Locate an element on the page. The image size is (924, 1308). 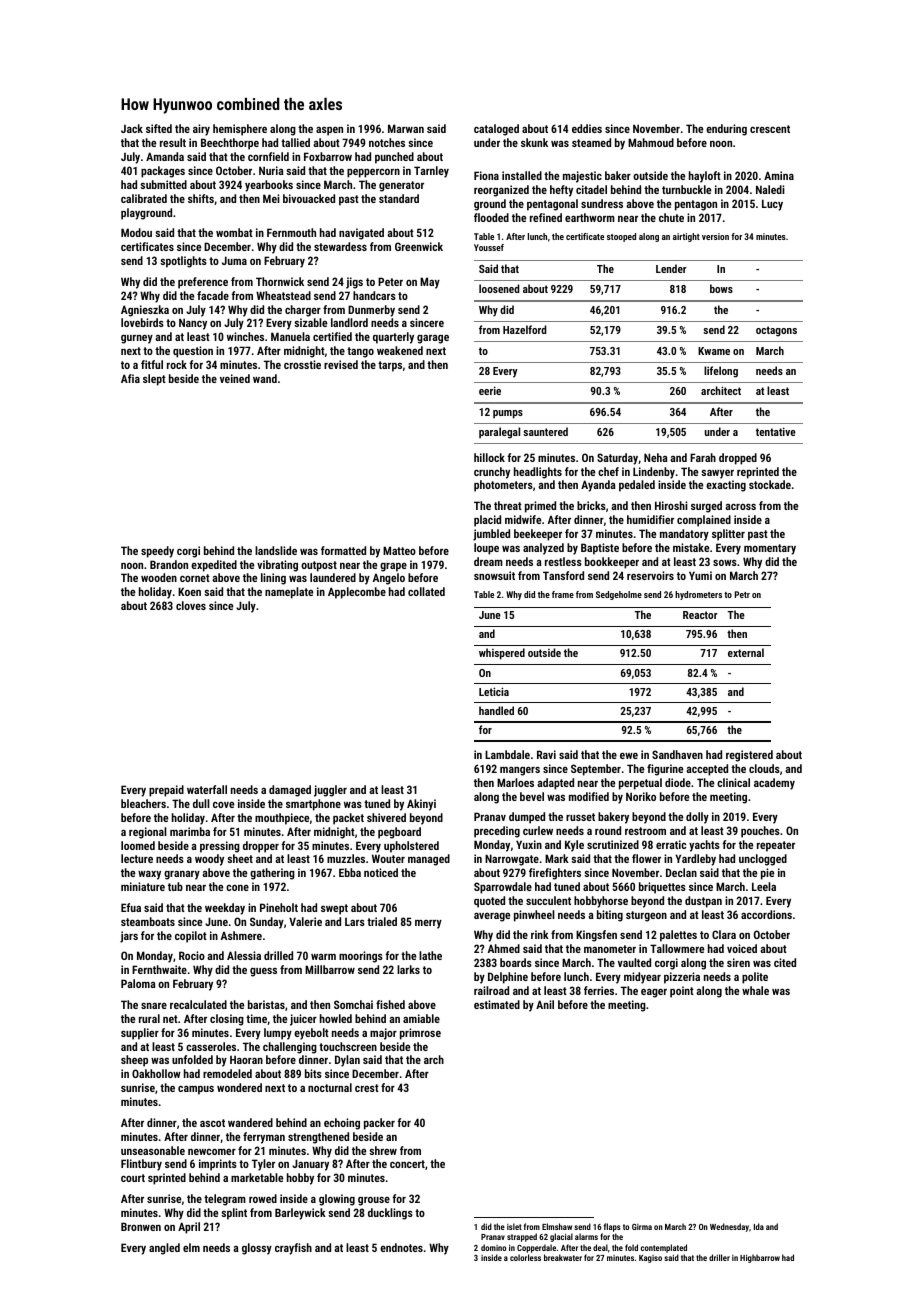
cove is located at coordinates (223, 805).
